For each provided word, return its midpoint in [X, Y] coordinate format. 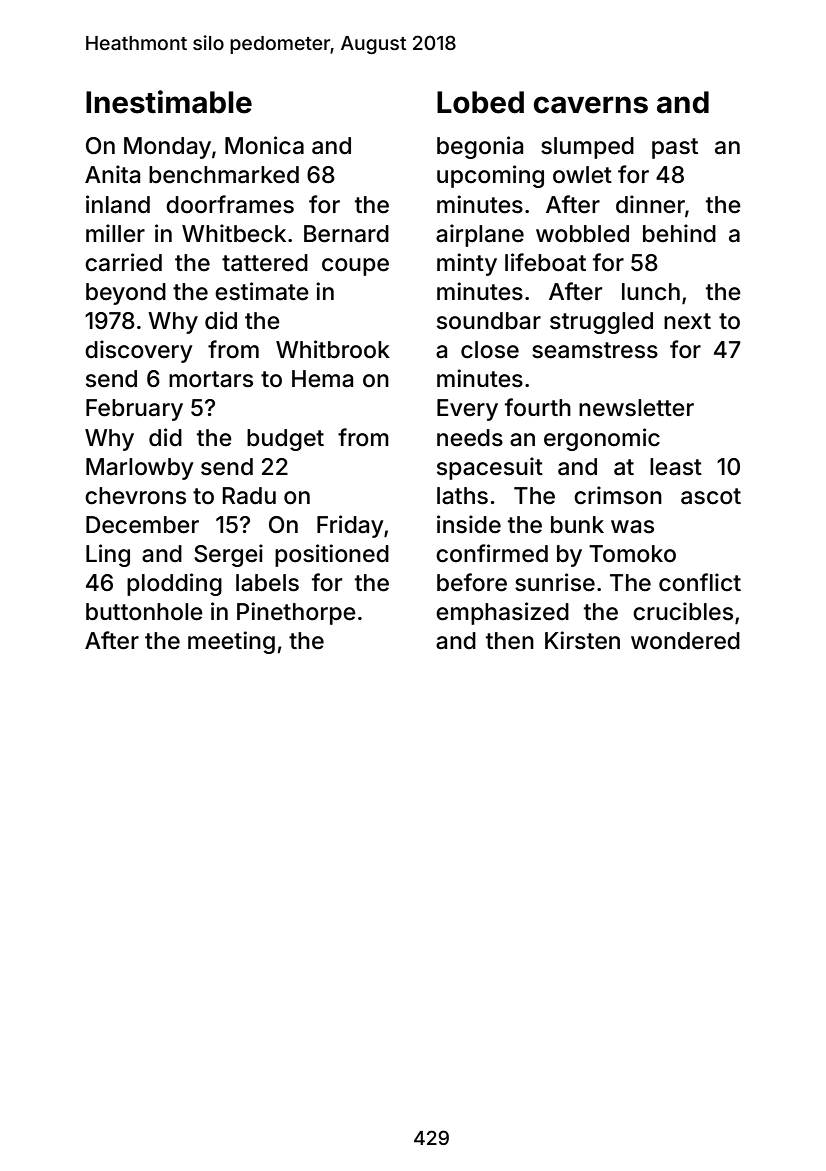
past [675, 148]
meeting [231, 642]
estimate [262, 291]
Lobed [480, 102]
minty [467, 264]
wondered [685, 641]
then [510, 641]
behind [679, 233]
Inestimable [169, 102]
